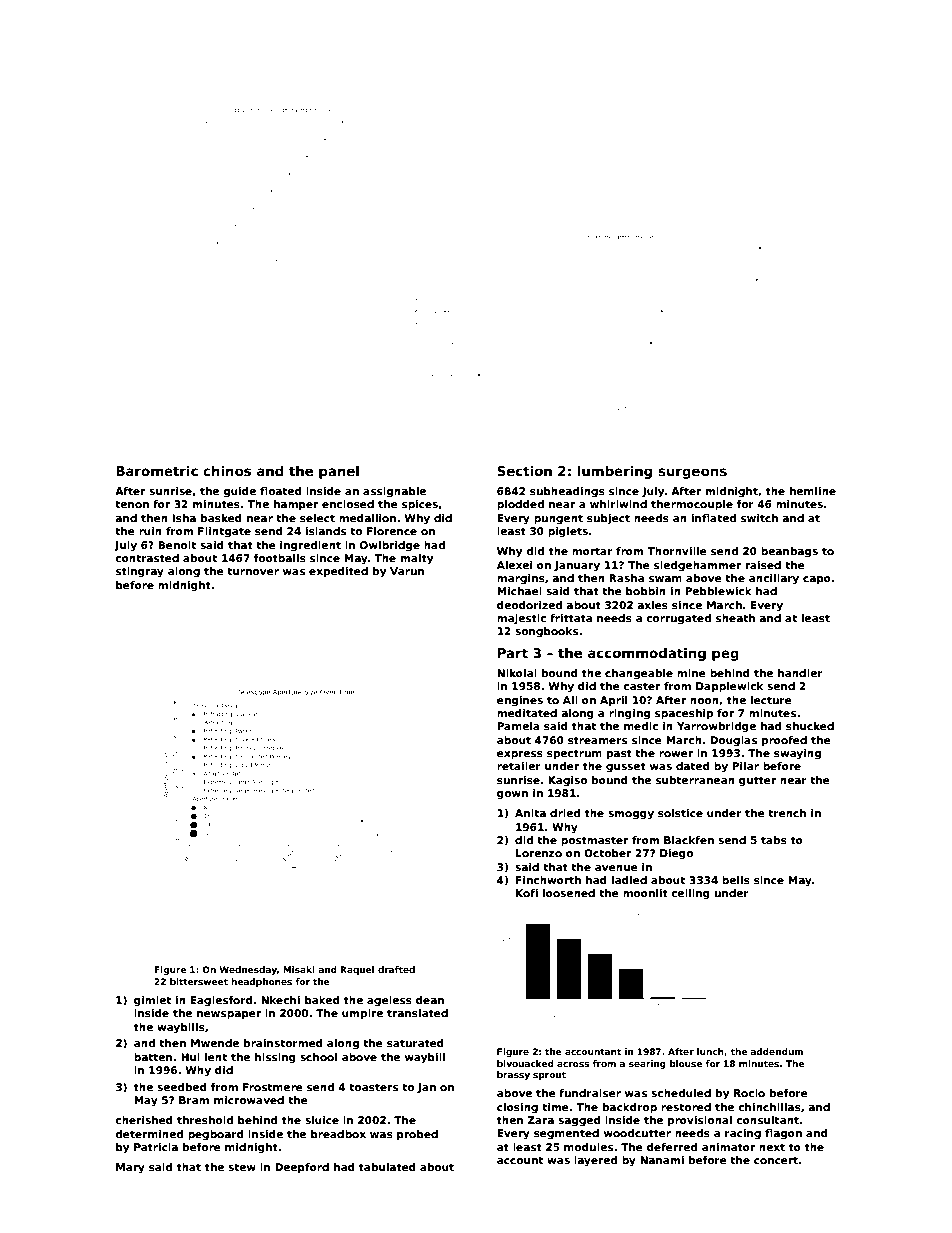  Describe the element at coordinates (396, 969) in the screenshot. I see `drafted` at that location.
